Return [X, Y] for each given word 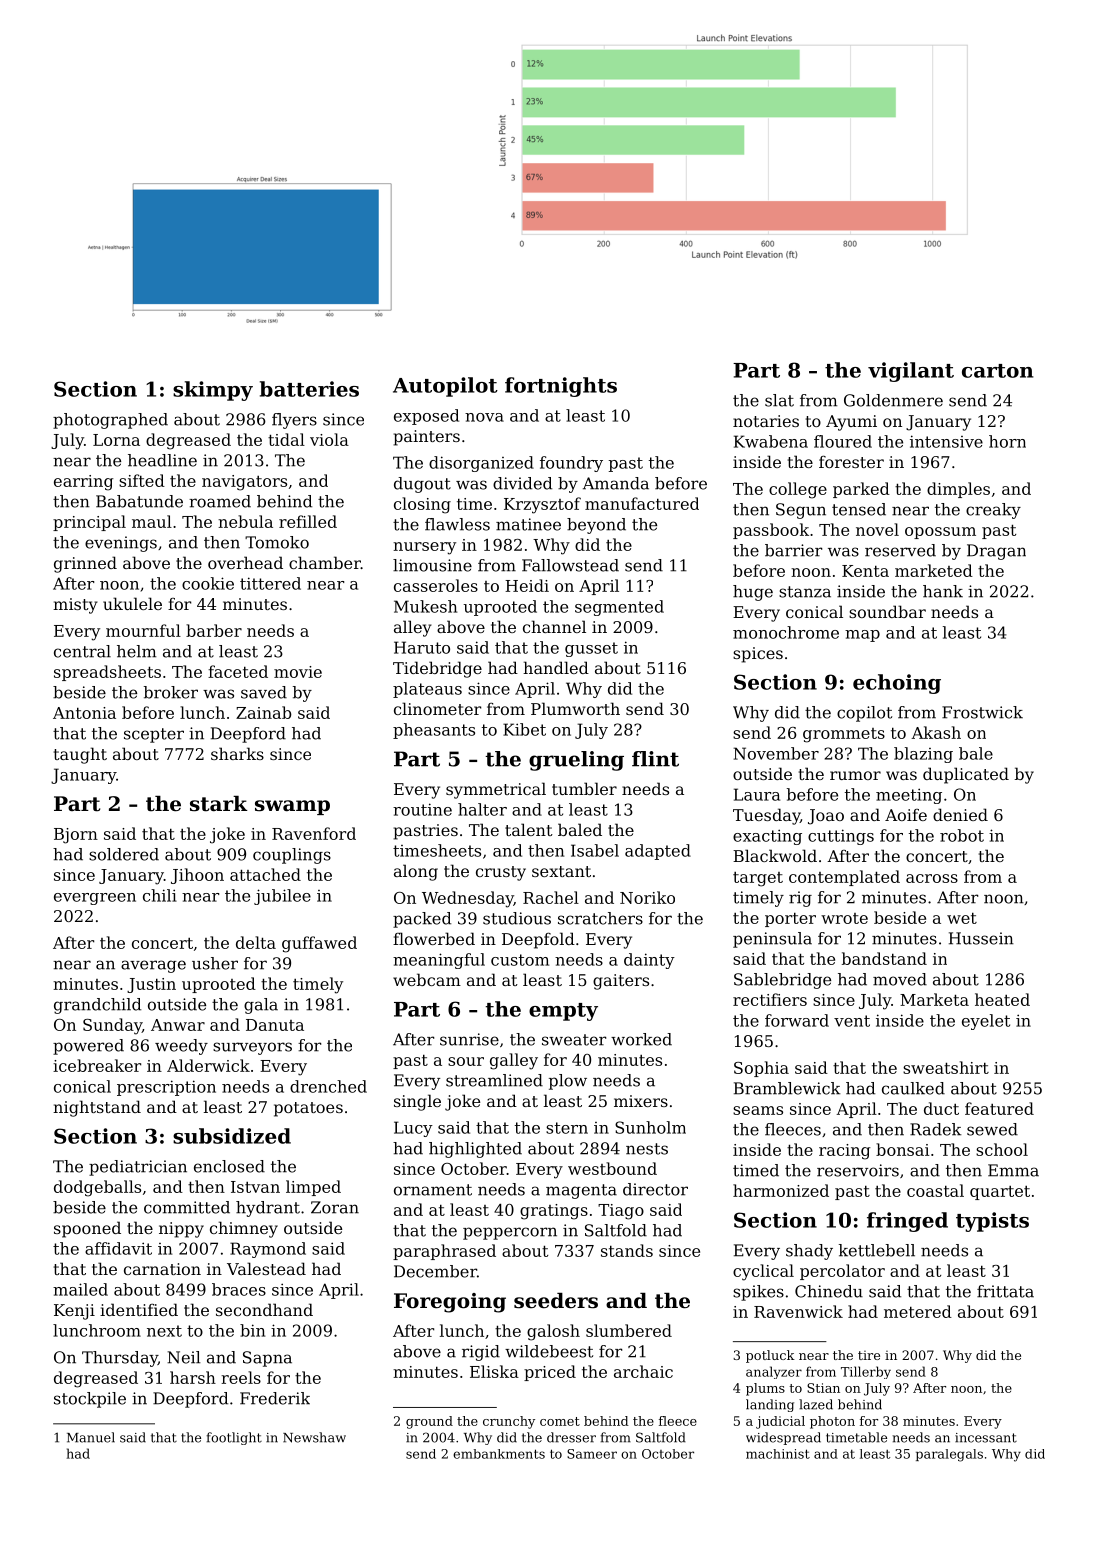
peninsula [772, 940]
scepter [154, 735]
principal [89, 523]
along [416, 872]
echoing [897, 684]
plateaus [427, 690]
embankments [499, 1454]
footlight [234, 1438]
